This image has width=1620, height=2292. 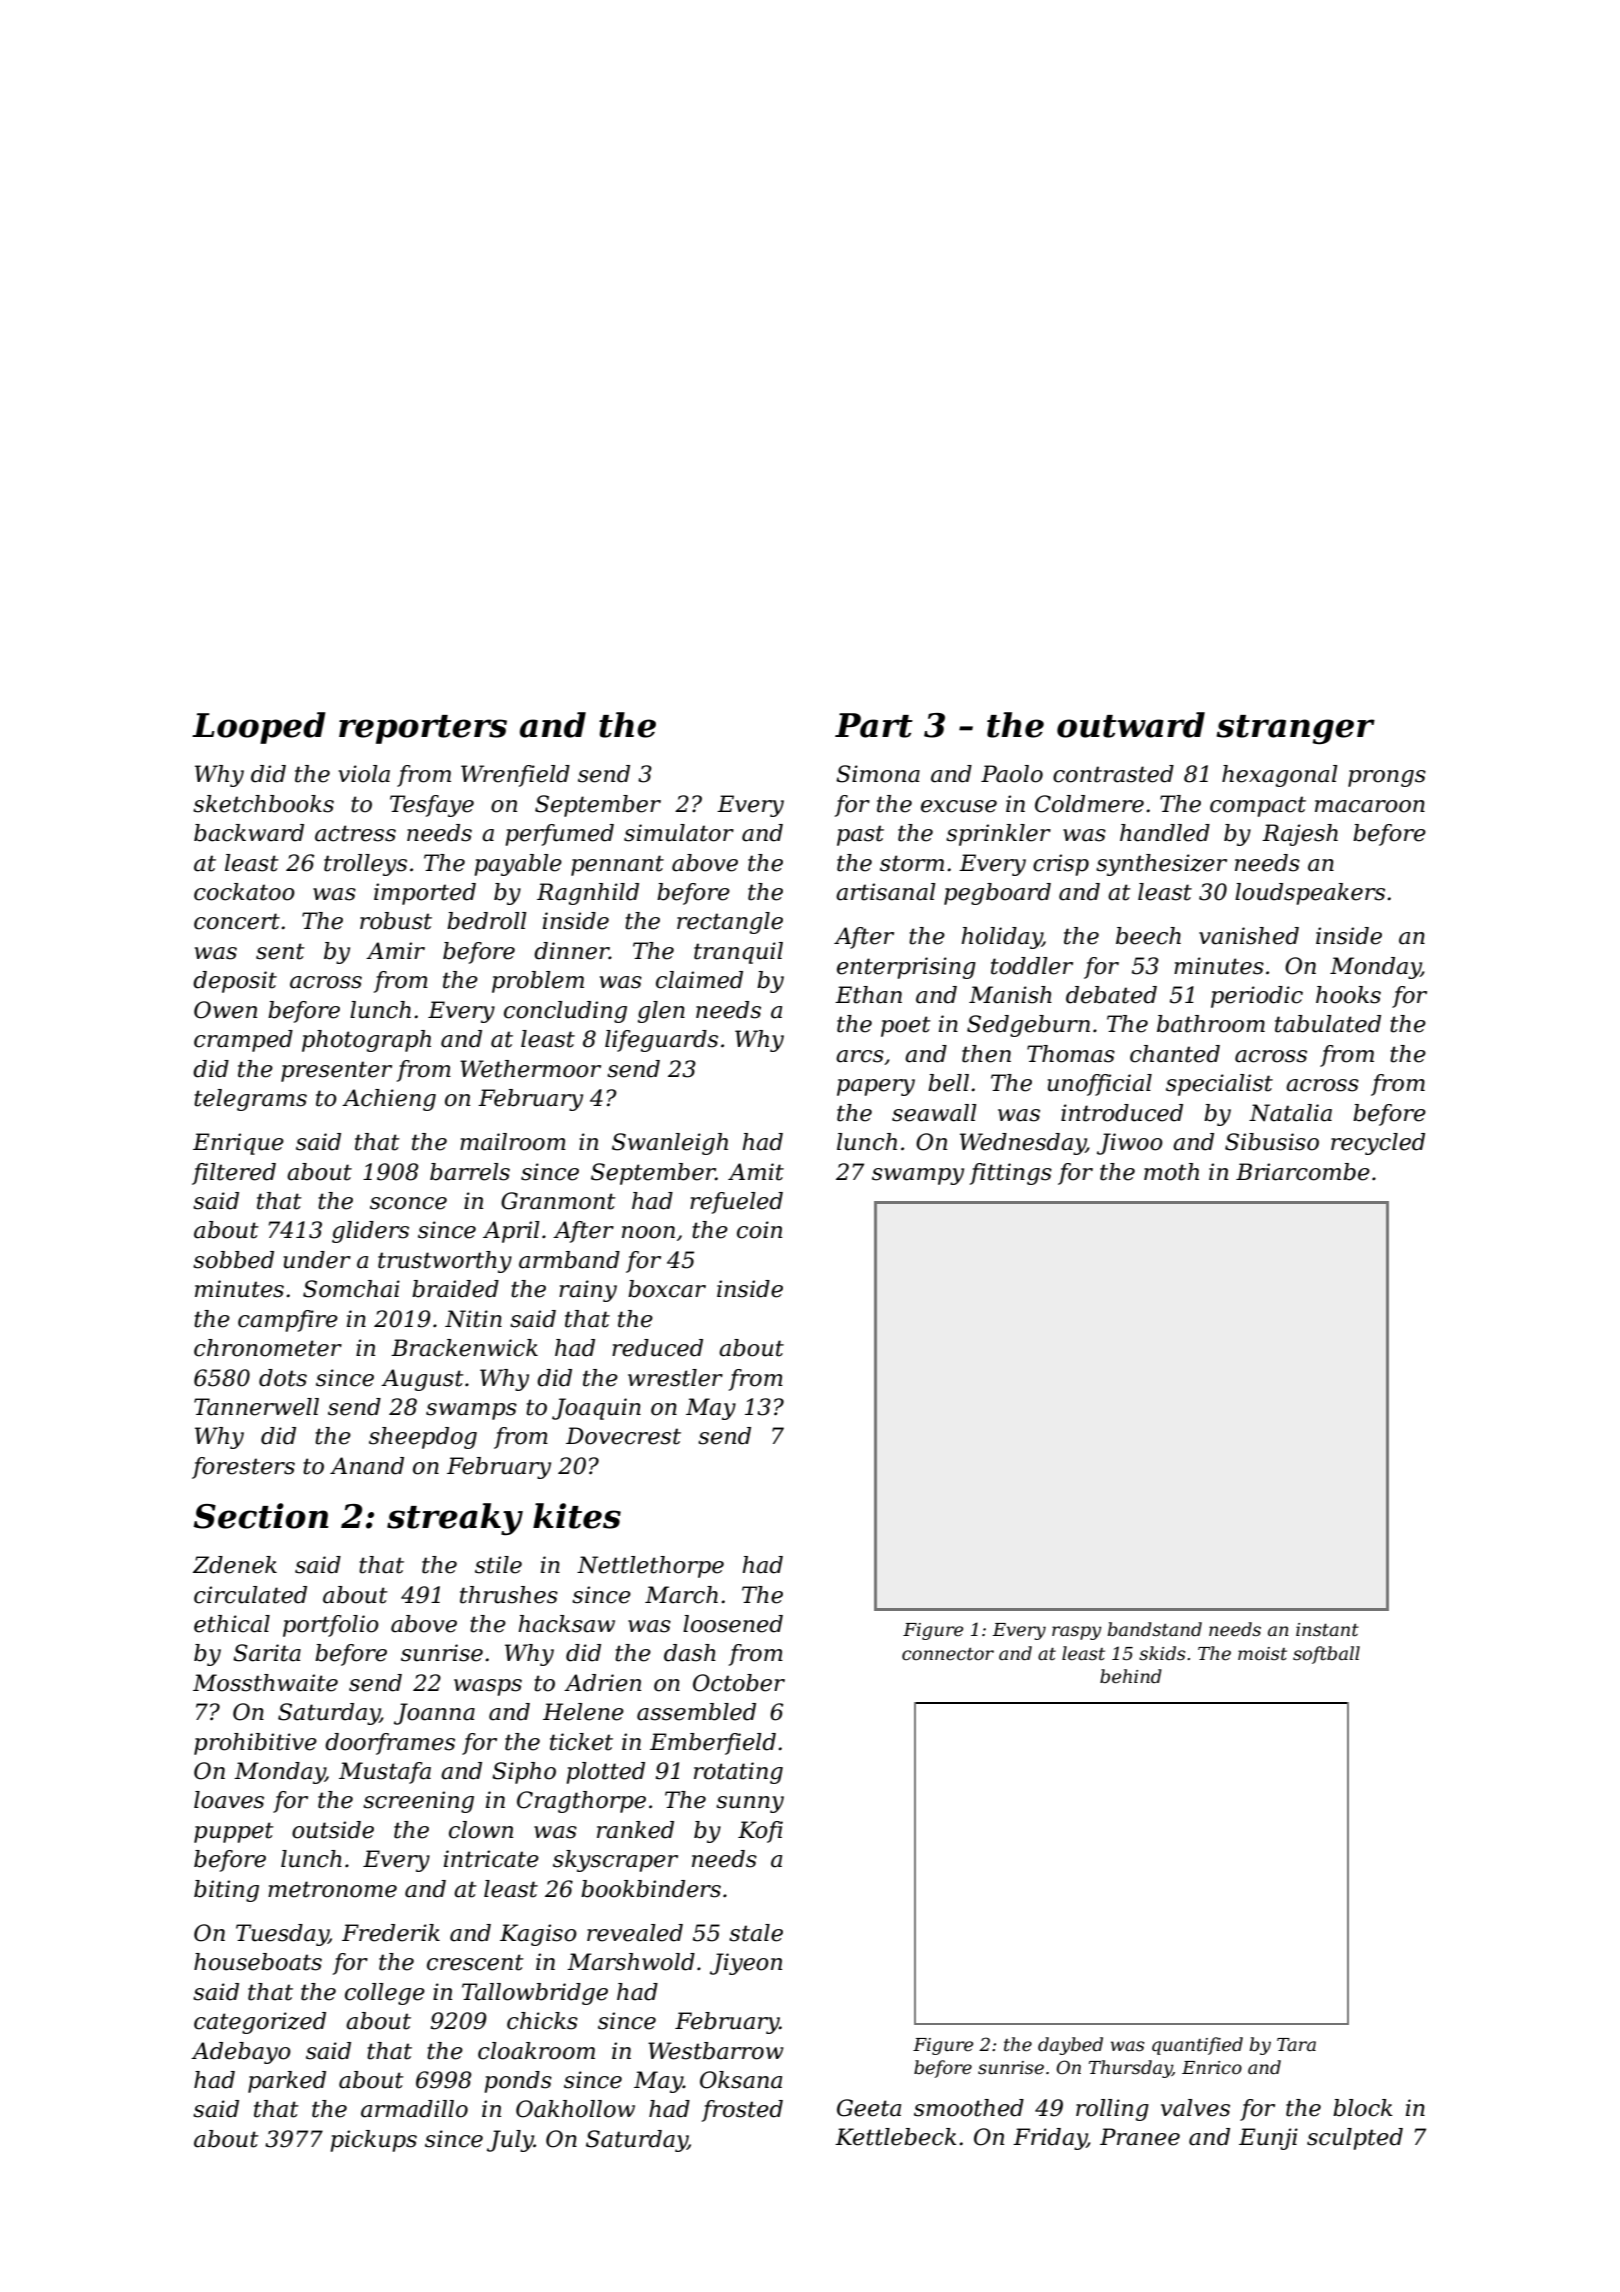 I want to click on reporters, so click(x=423, y=729).
